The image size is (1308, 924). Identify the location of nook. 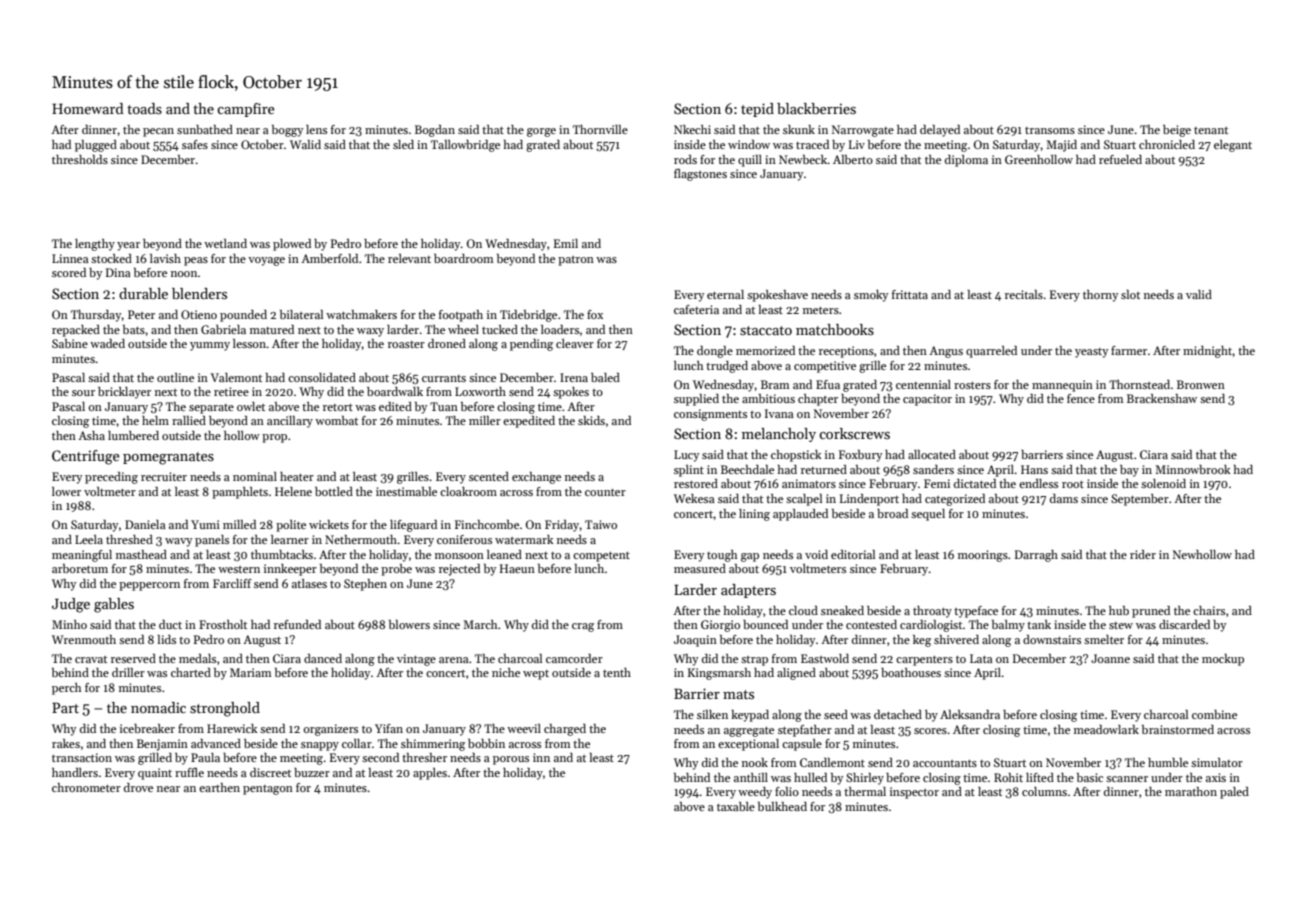
(755, 762).
